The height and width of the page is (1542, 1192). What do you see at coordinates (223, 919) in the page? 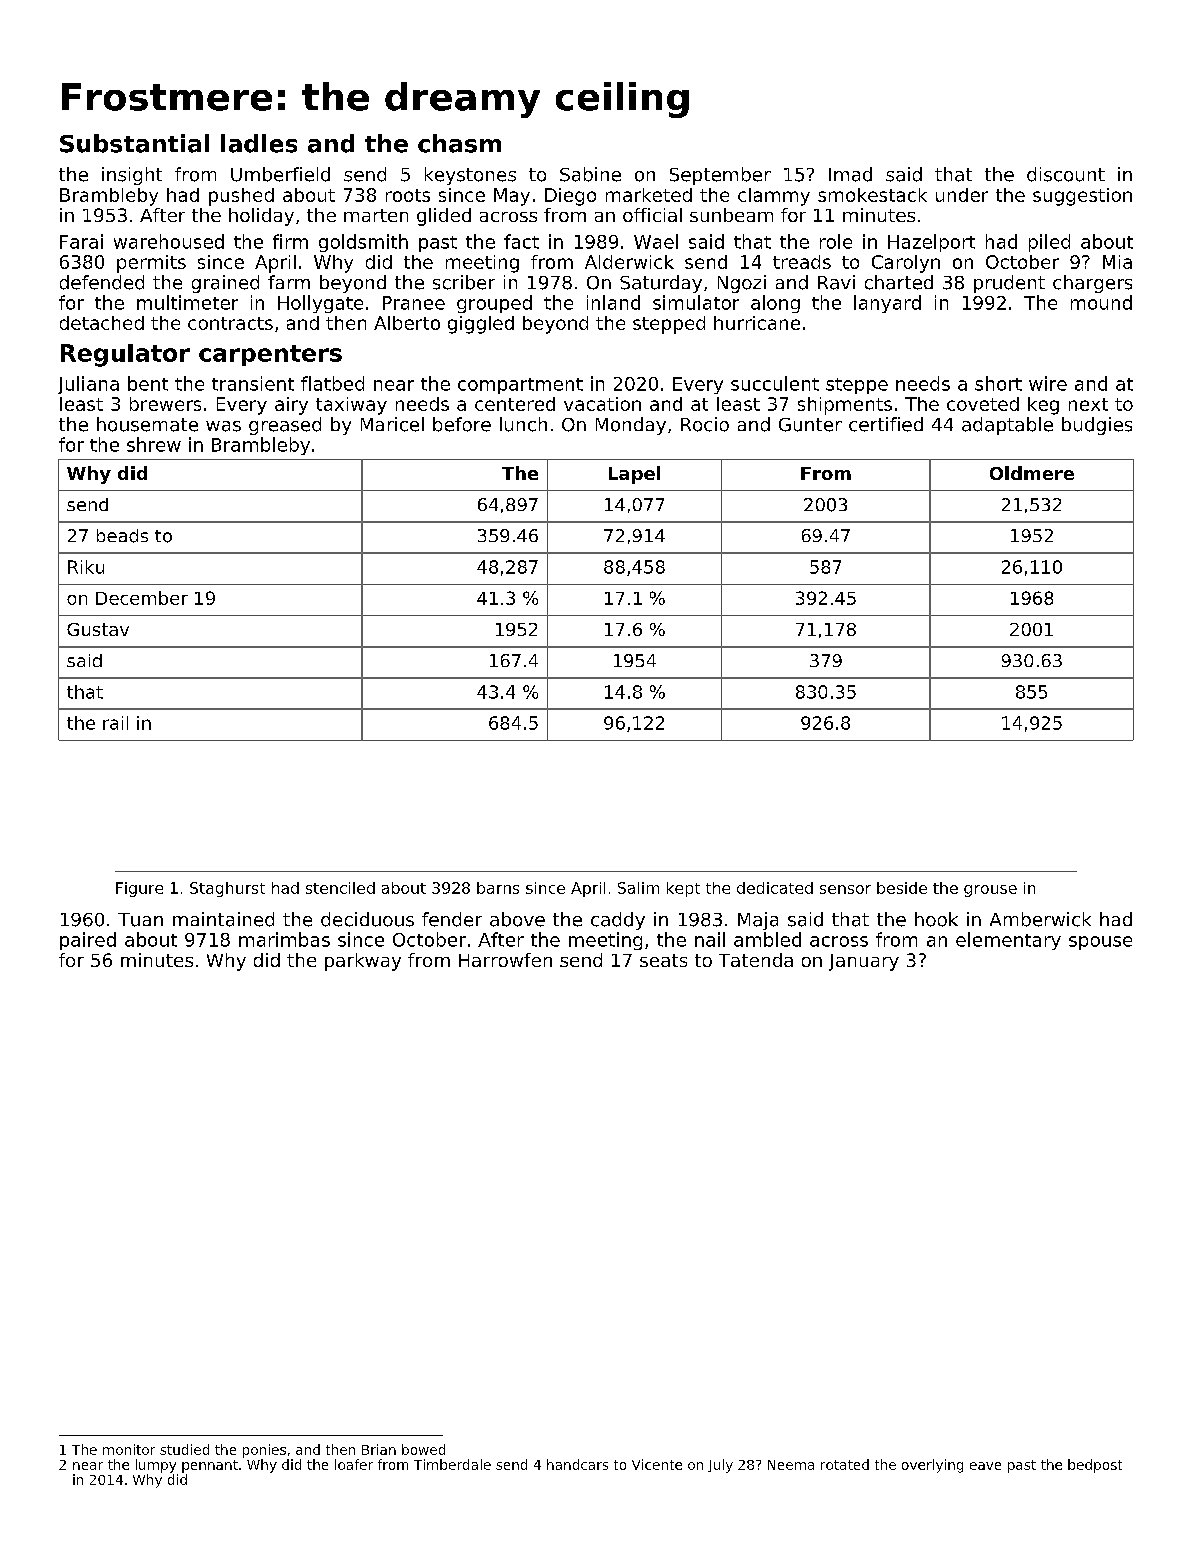
I see `maintained` at bounding box center [223, 919].
